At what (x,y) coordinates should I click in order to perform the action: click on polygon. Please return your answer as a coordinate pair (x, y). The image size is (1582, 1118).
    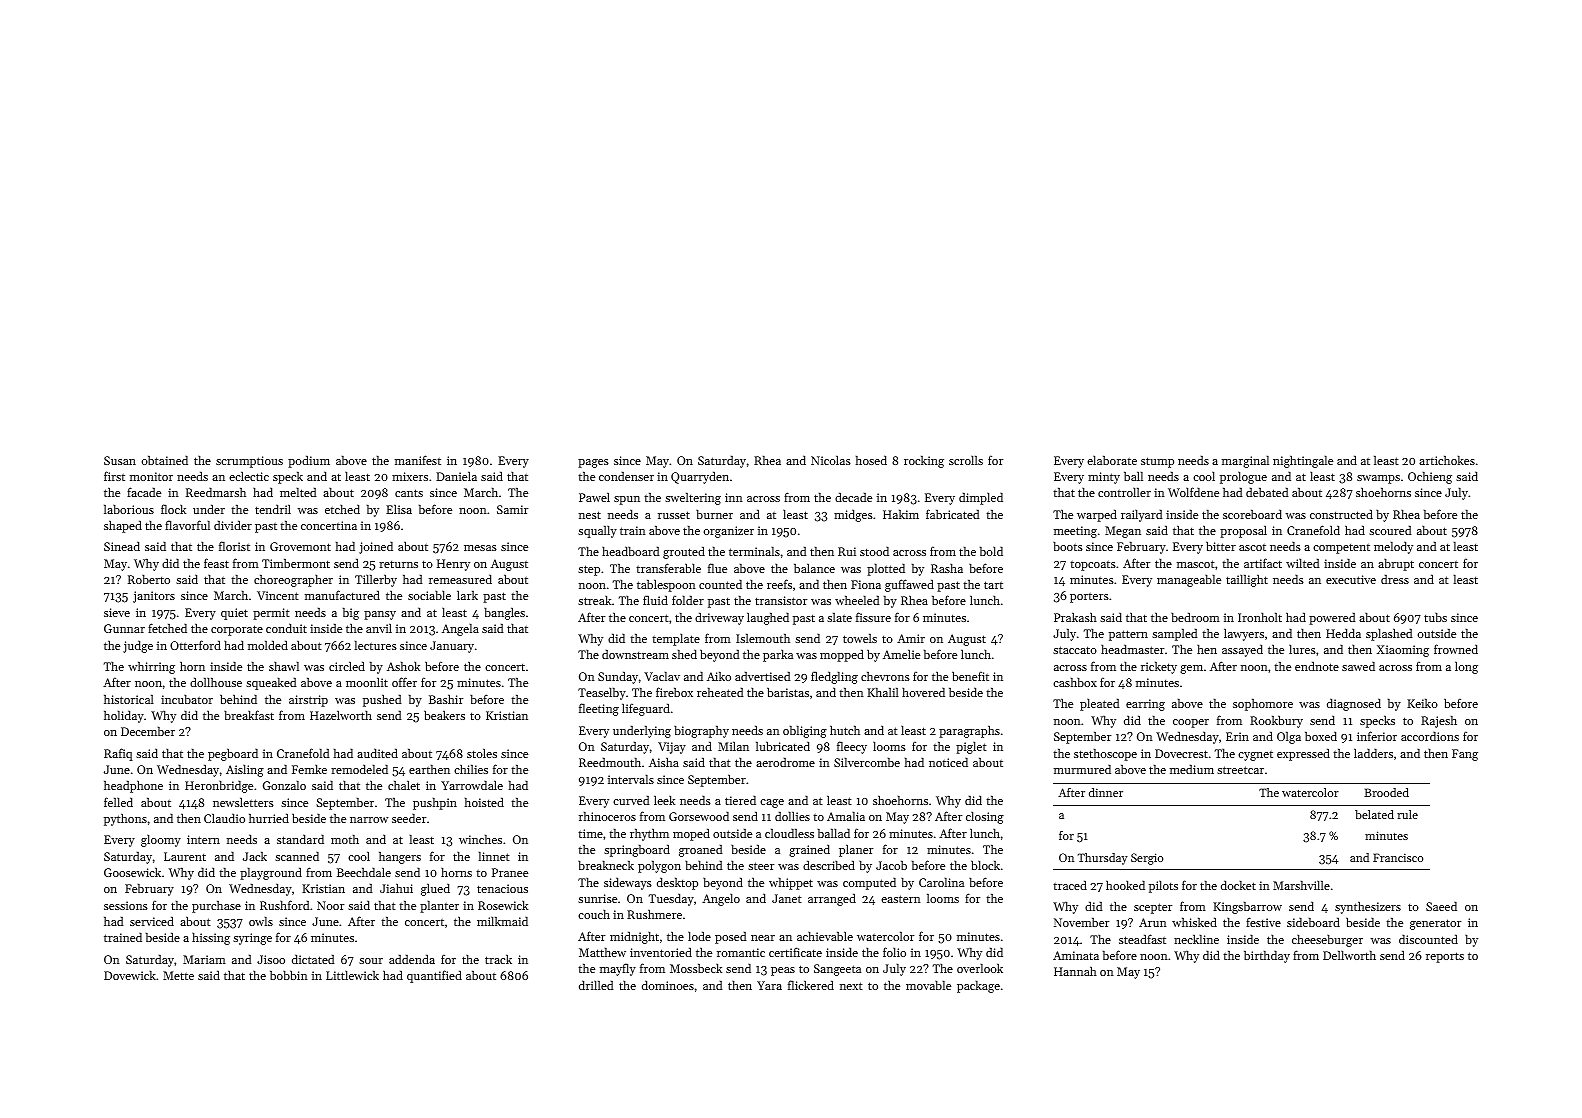
    Looking at the image, I should click on (659, 866).
